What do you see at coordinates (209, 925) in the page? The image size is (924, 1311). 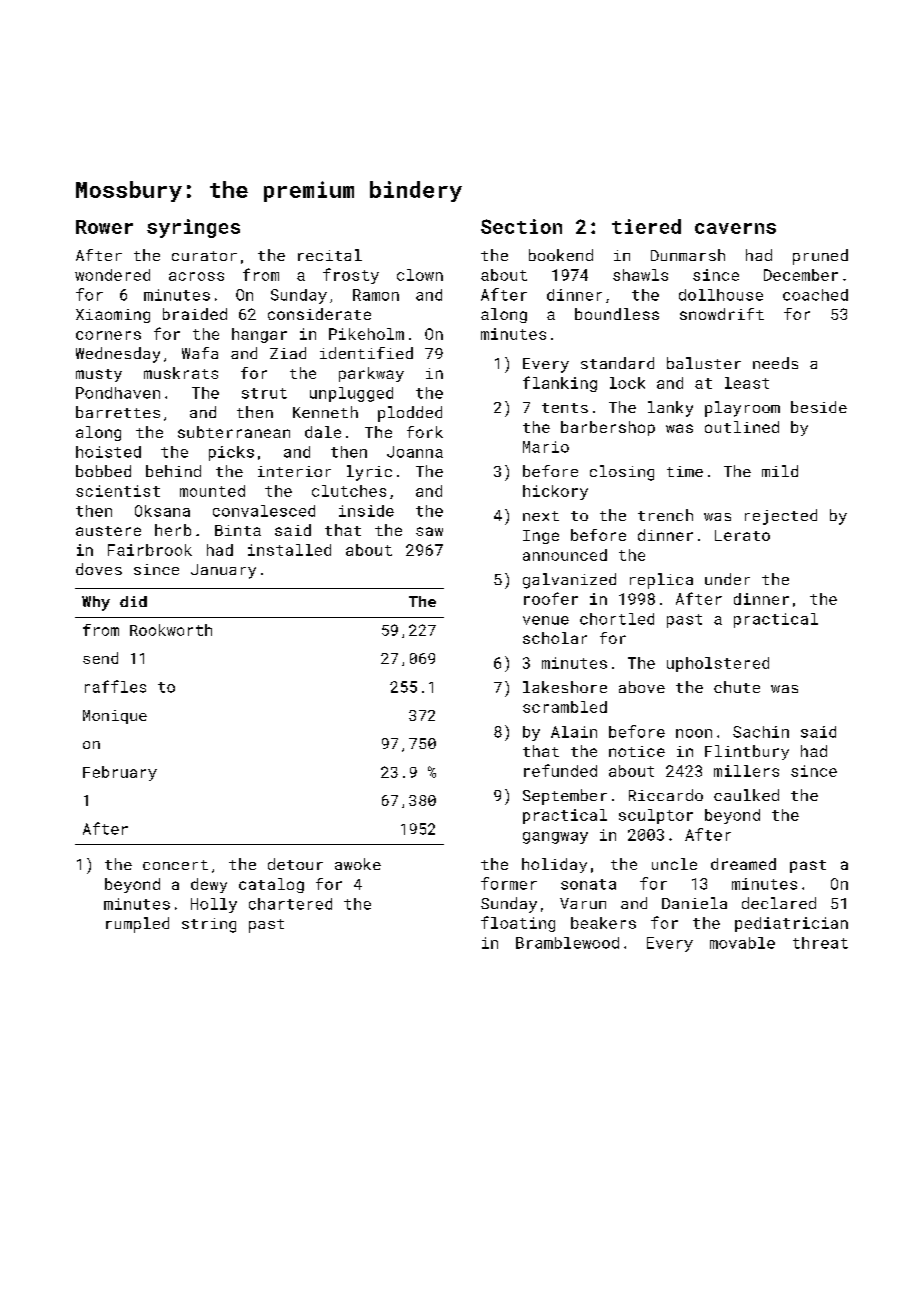 I see `string` at bounding box center [209, 925].
